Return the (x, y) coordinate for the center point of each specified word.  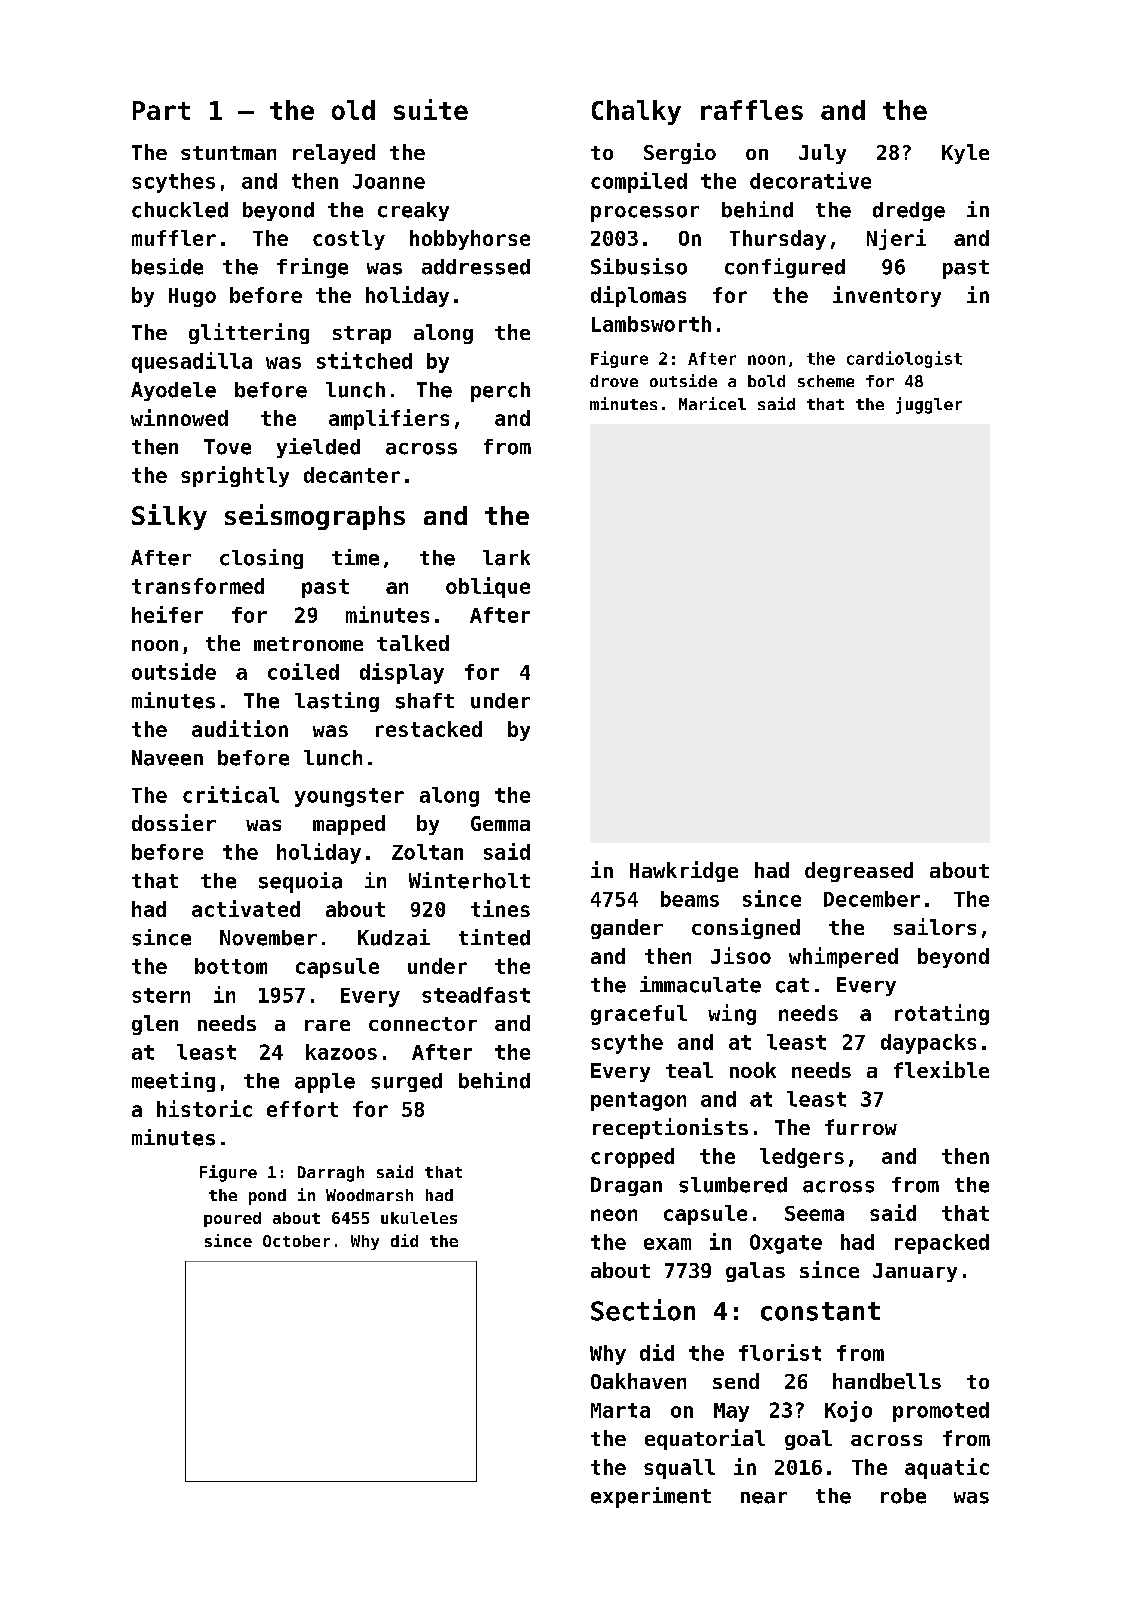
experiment (651, 1497)
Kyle (965, 154)
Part (161, 110)
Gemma (500, 823)
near (764, 1498)
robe (903, 1496)
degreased (859, 872)
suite (431, 109)
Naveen (167, 758)
